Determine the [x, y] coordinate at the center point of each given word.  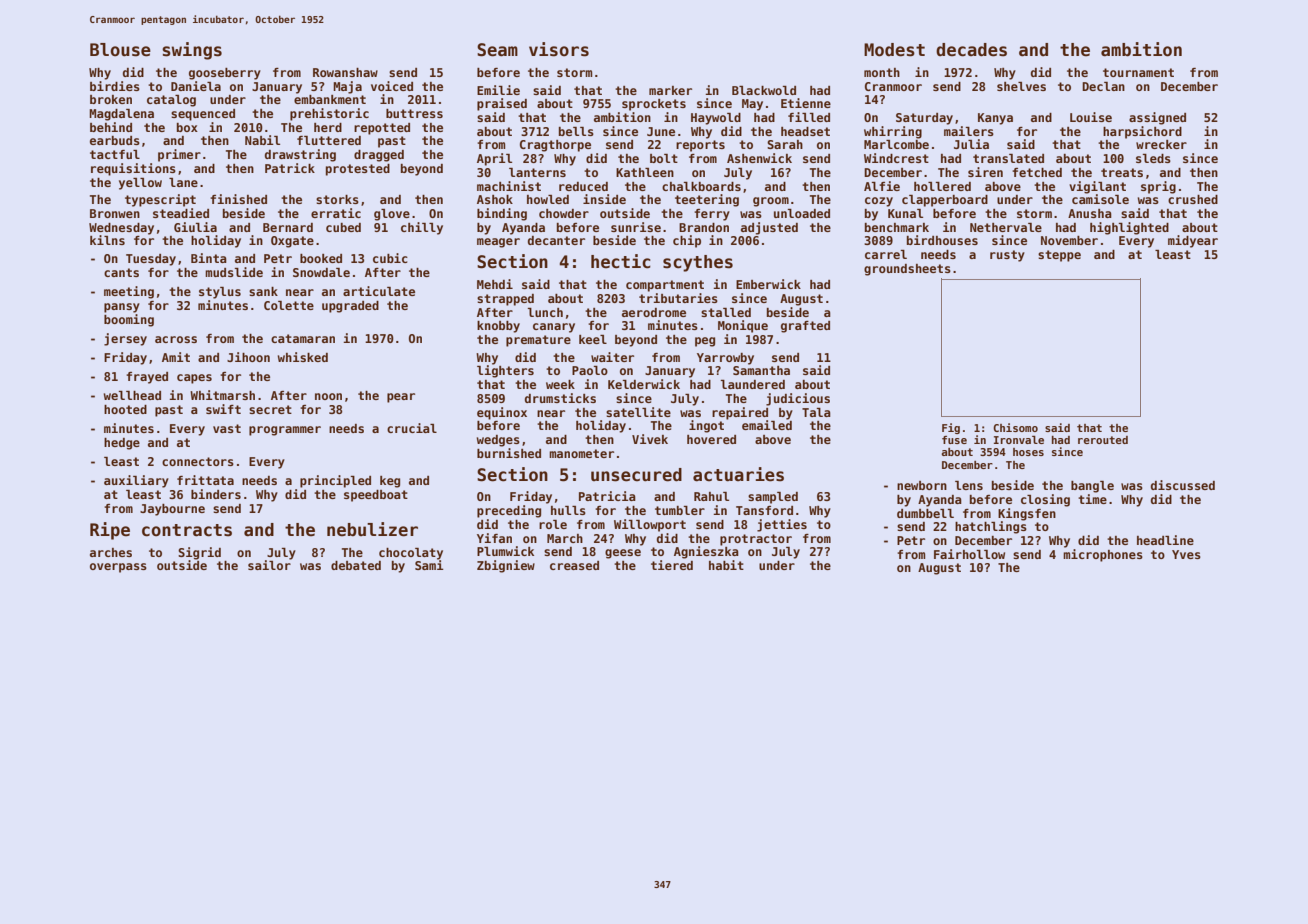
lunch [545, 312]
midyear [1193, 241]
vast [227, 428]
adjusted [769, 228]
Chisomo [1015, 427]
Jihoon [248, 357]
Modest [894, 50]
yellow [140, 184]
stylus [220, 293]
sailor [269, 565]
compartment [665, 286]
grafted [805, 327]
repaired [740, 413]
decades [971, 50]
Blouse [120, 50]
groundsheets [907, 270]
